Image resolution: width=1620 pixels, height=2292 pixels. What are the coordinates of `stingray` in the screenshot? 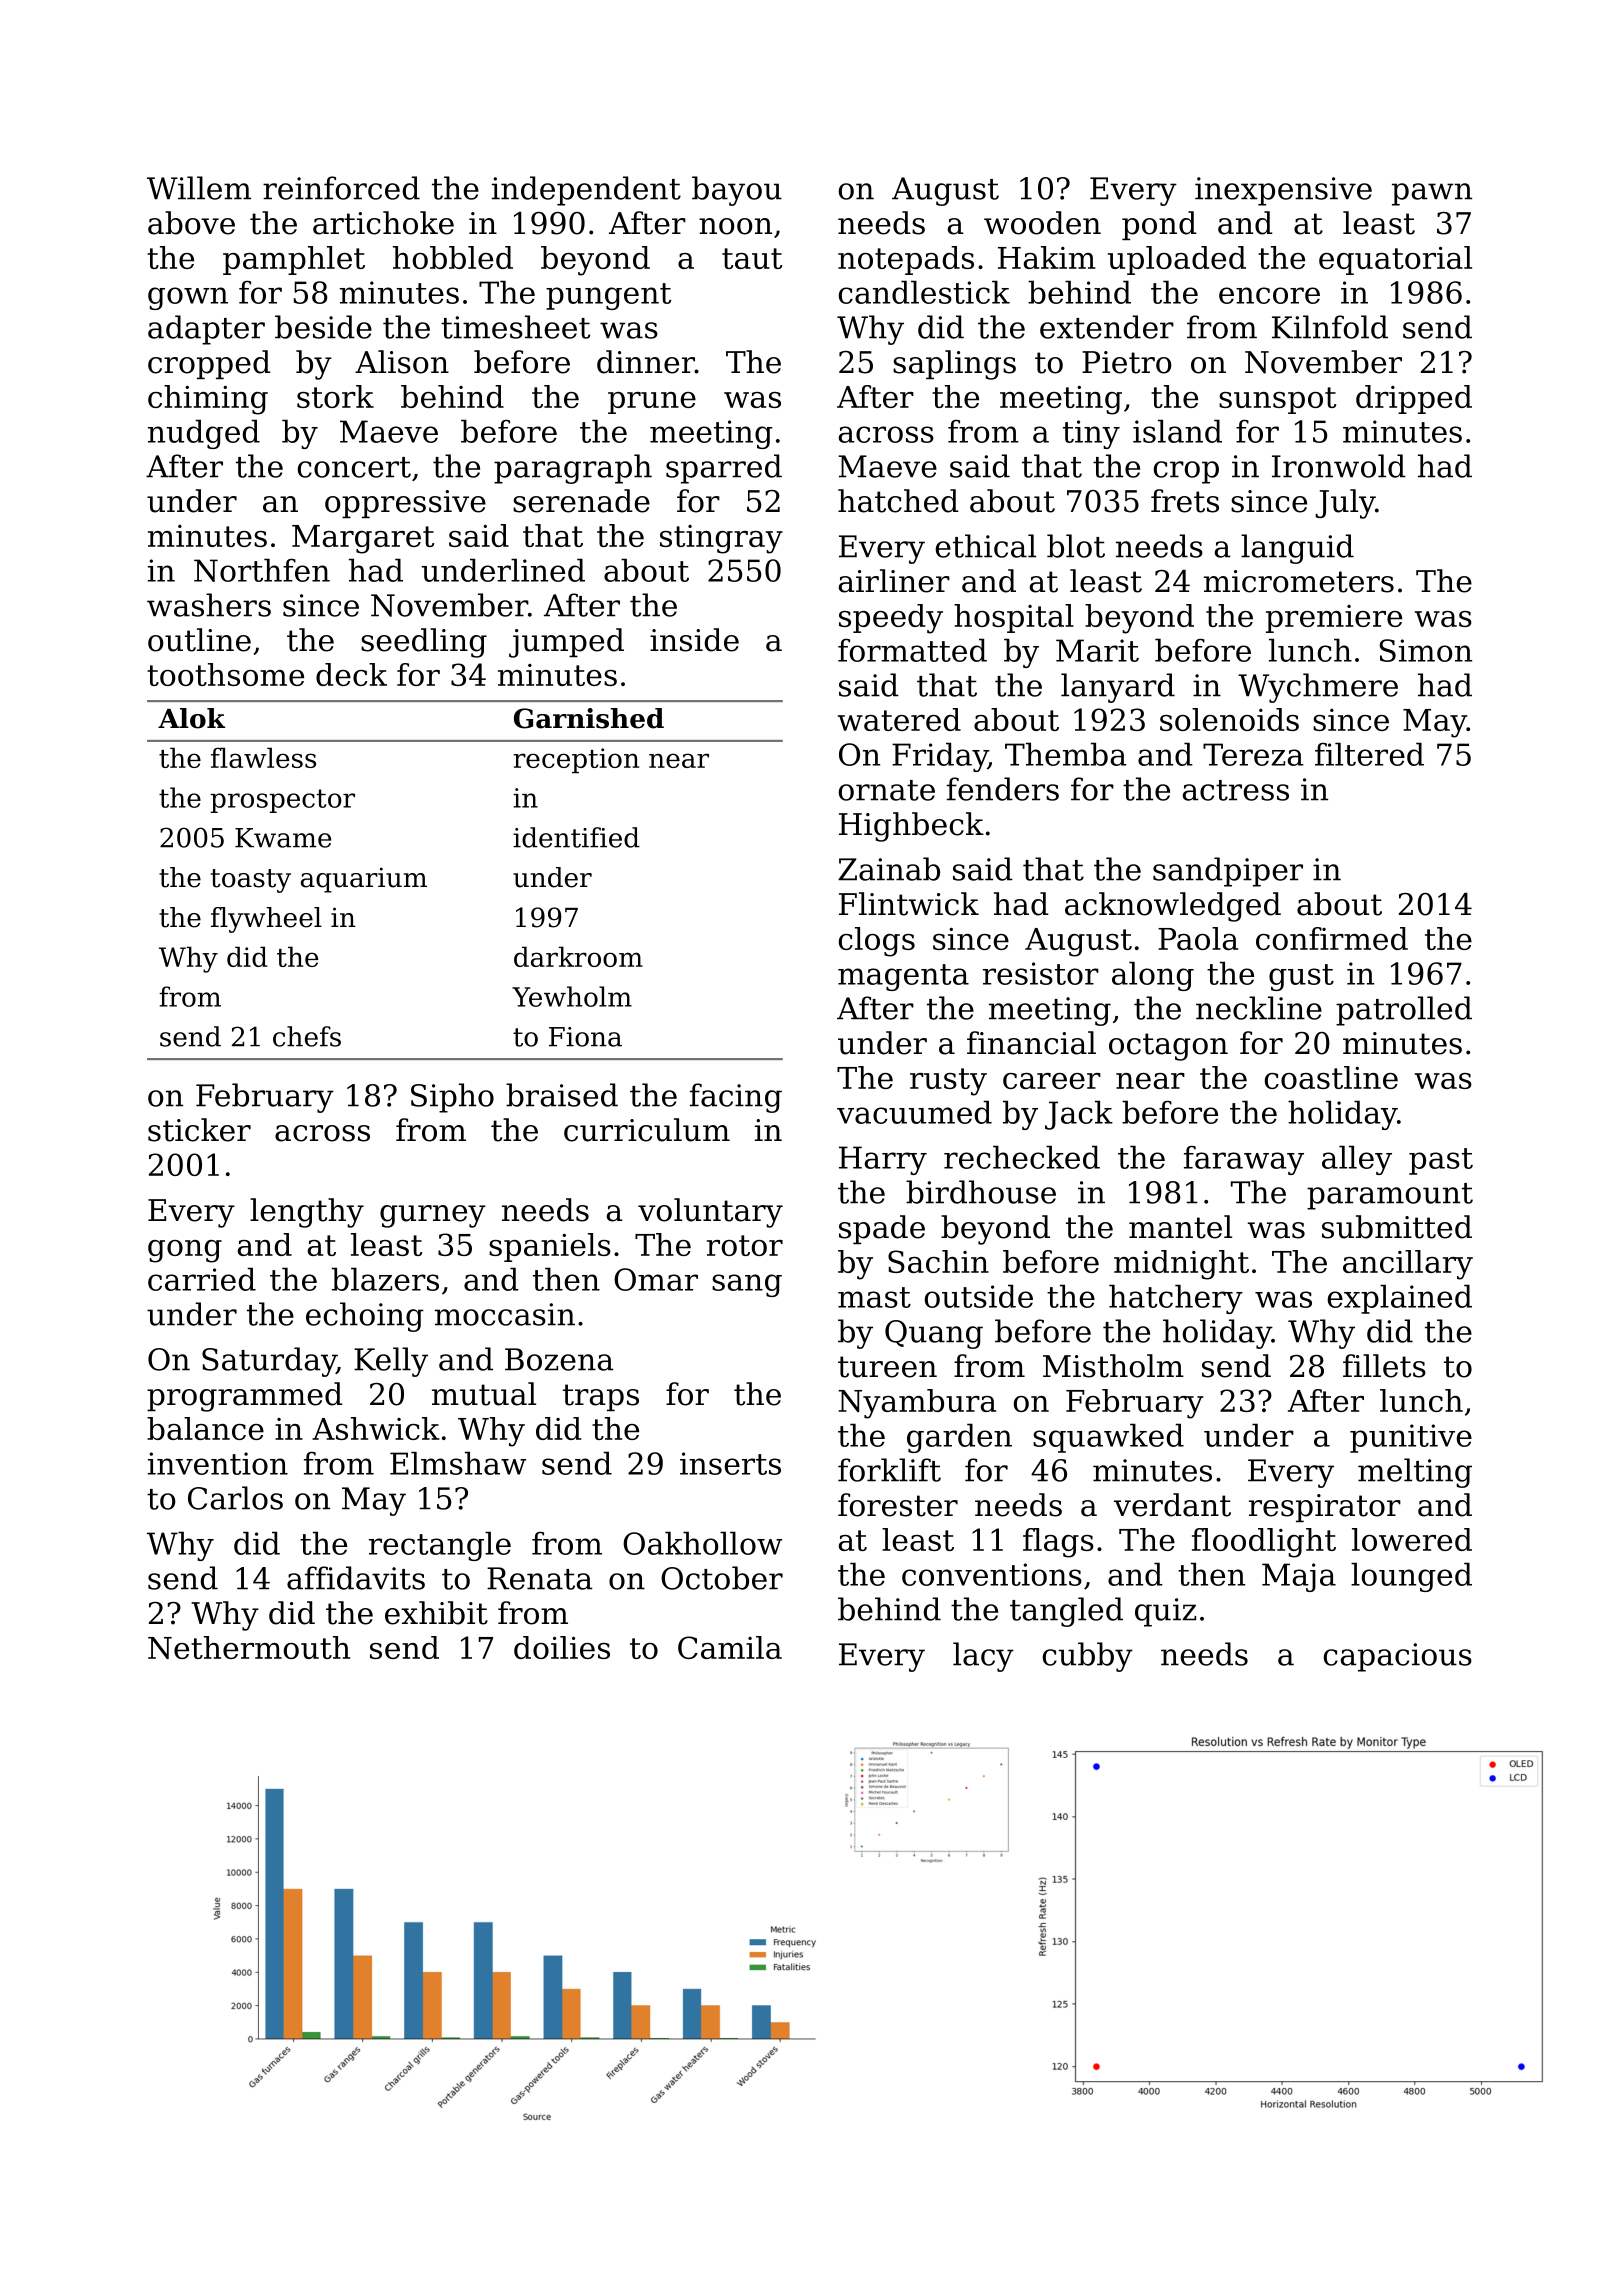 It's located at (721, 539).
